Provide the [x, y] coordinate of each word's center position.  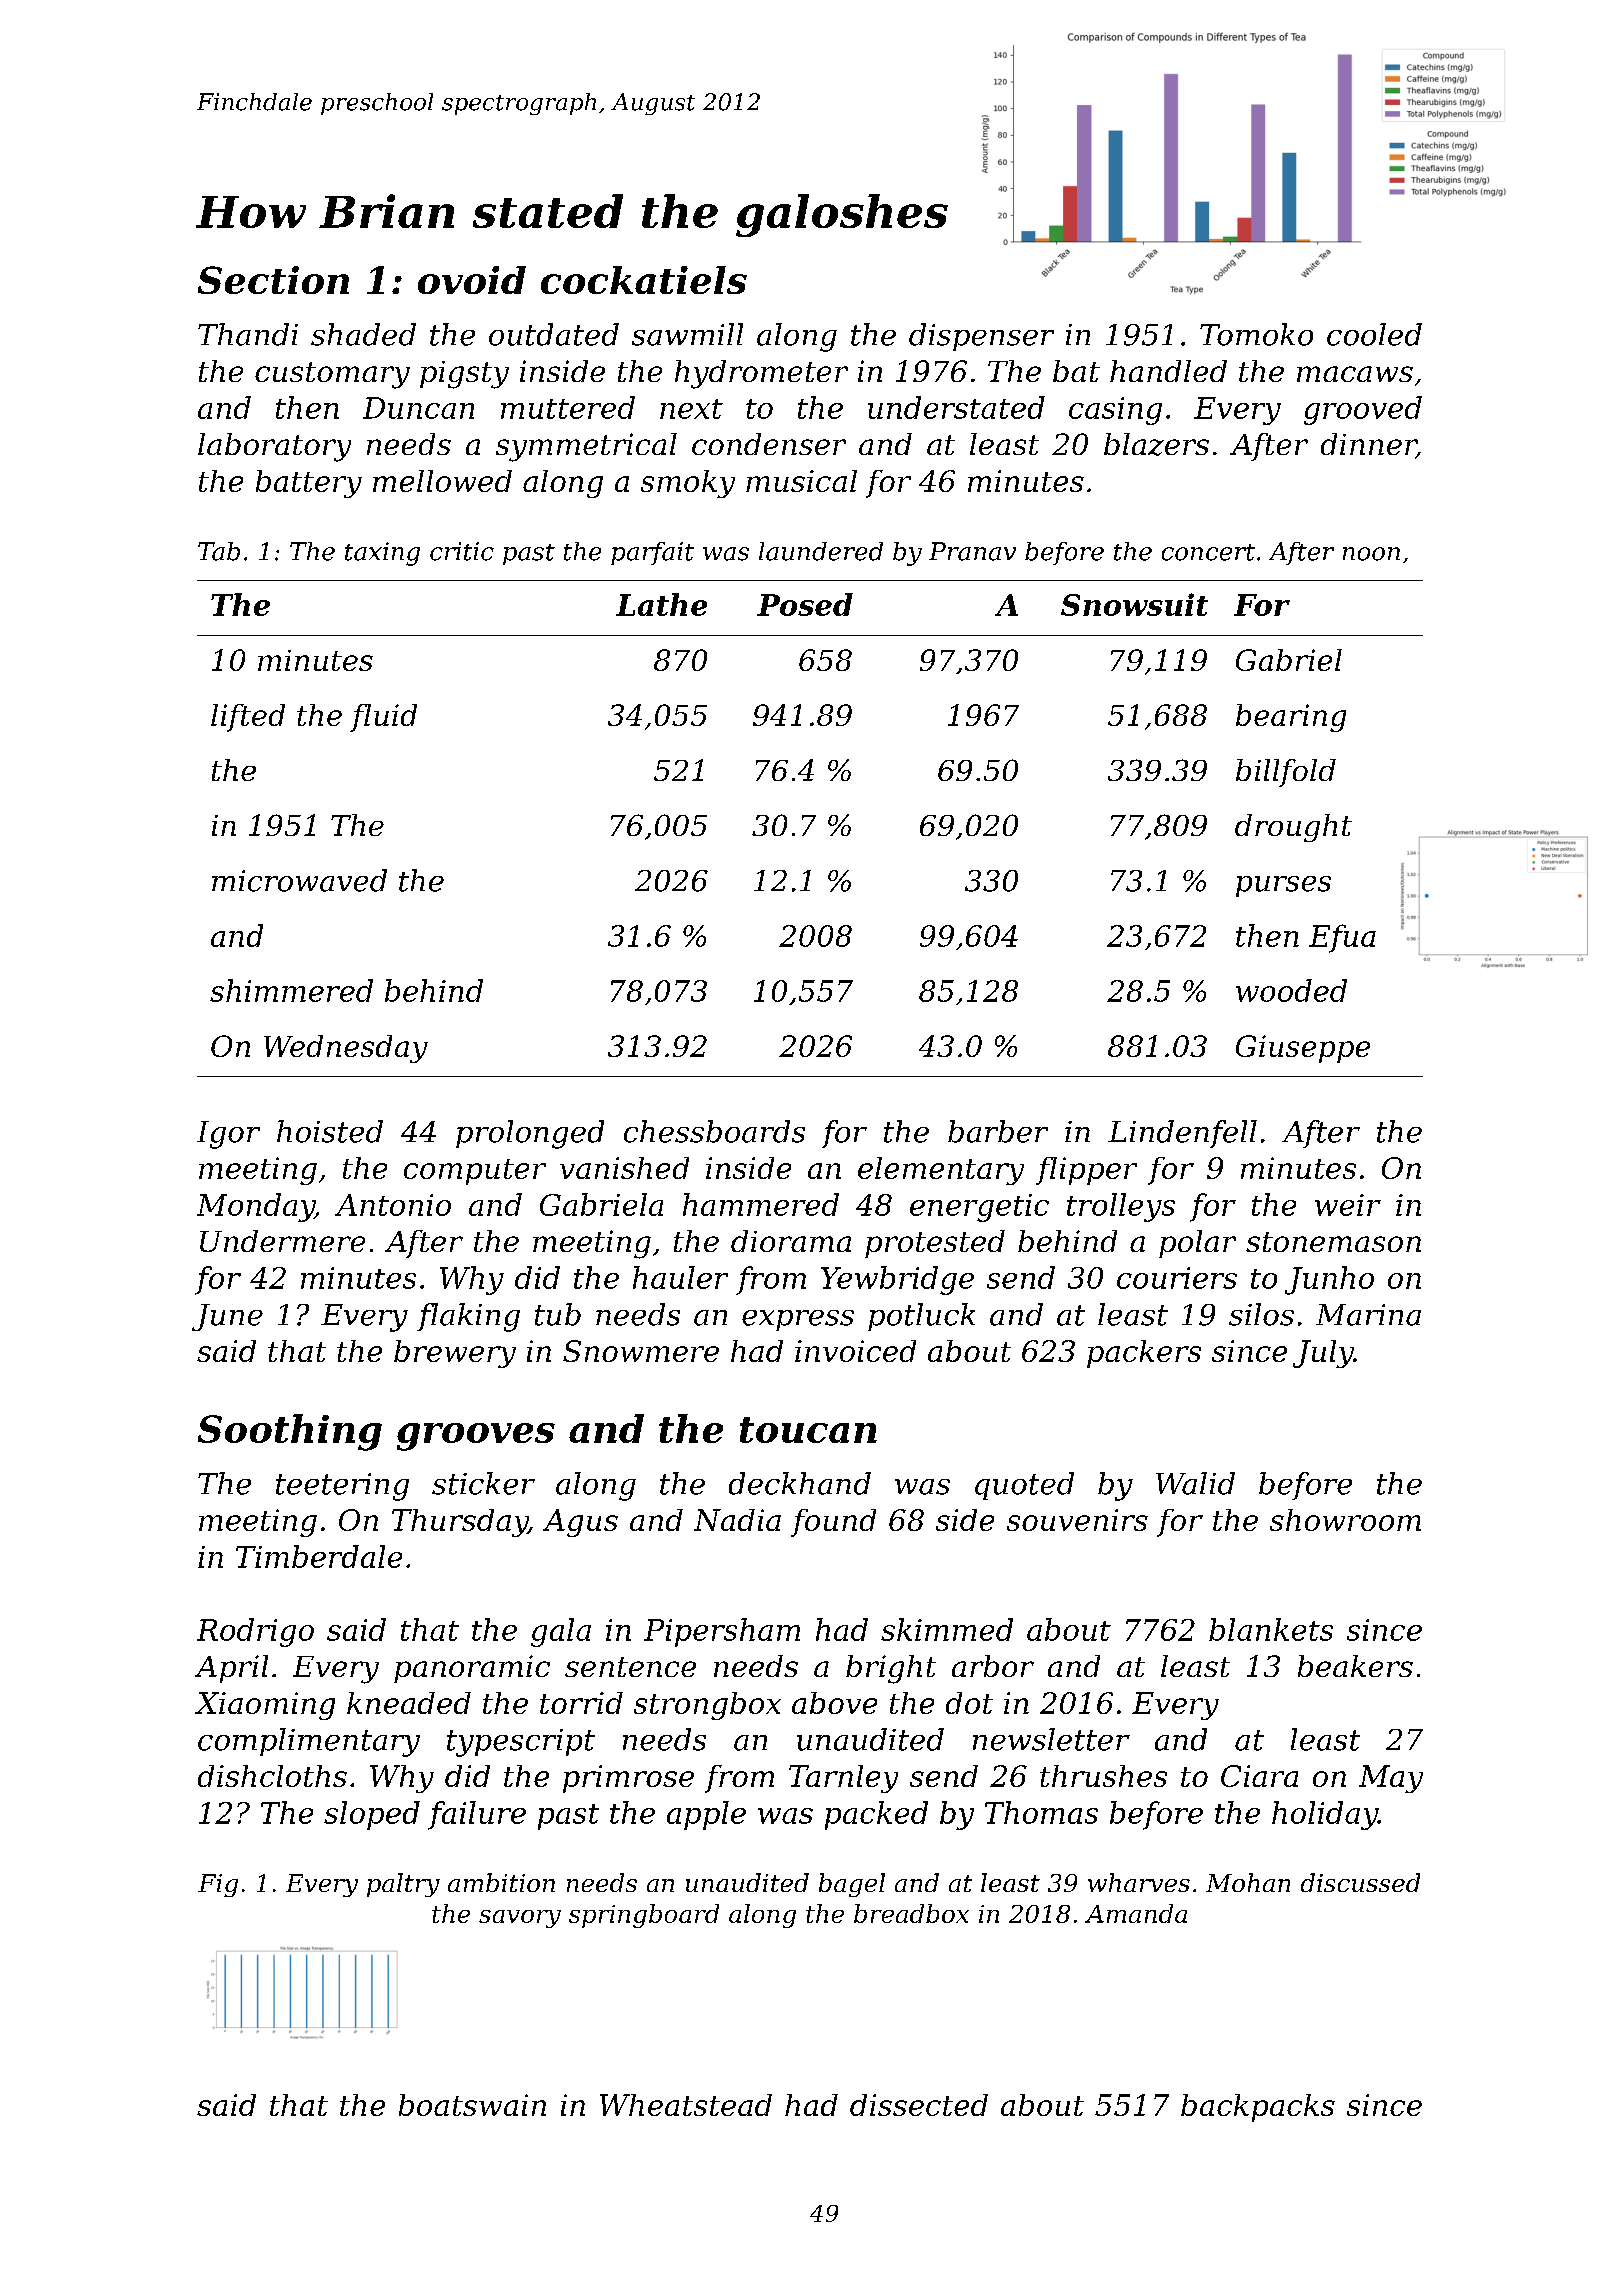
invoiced [855, 1351]
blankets [1271, 1629]
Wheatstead [686, 2105]
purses [1283, 886]
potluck [921, 1317]
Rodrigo [255, 1632]
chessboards [714, 1131]
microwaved [299, 880]
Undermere [282, 1241]
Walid [1195, 1483]
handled [1168, 371]
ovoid [472, 280]
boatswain [472, 2105]
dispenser [981, 337]
